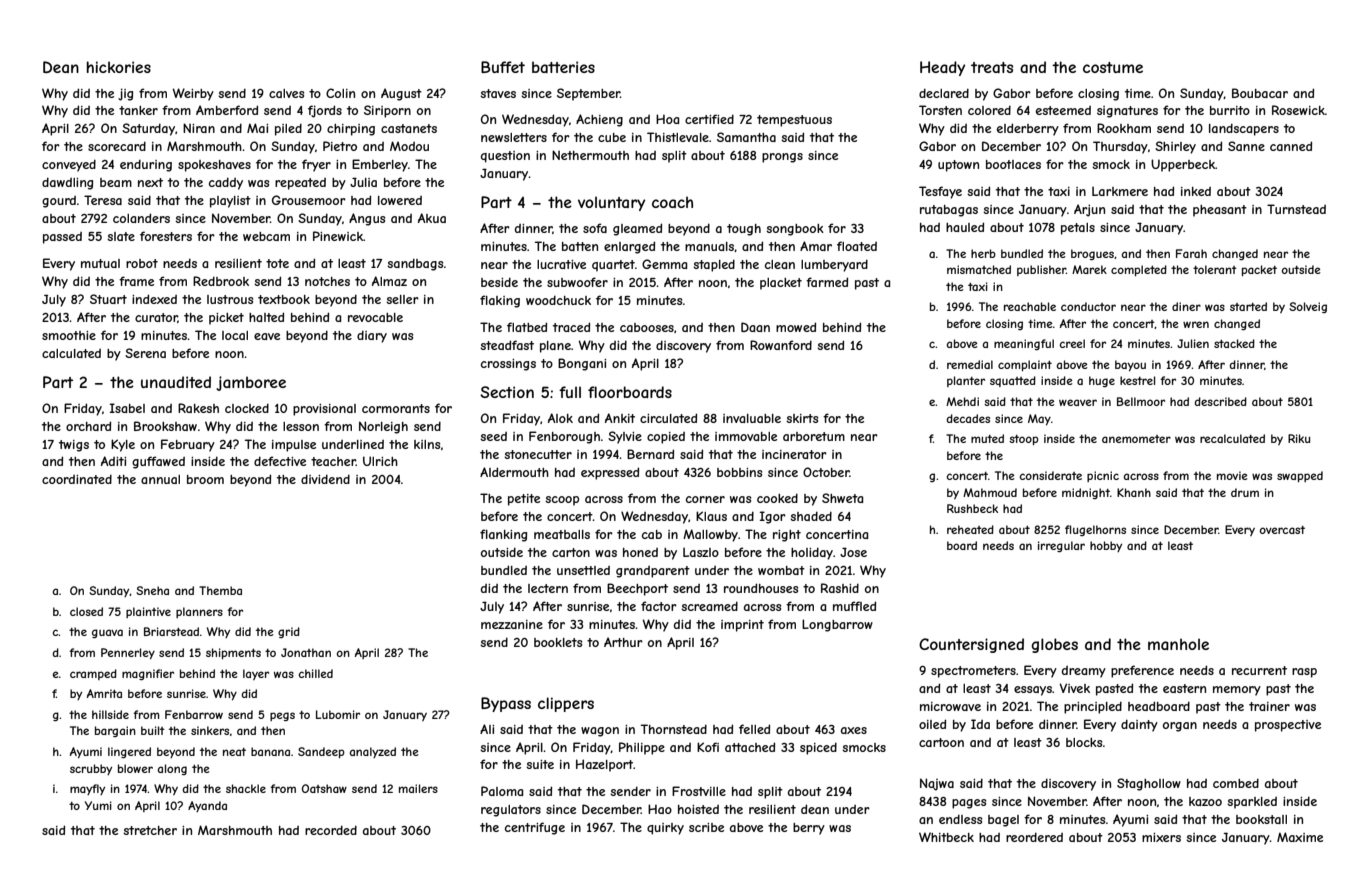 The image size is (1372, 887). Describe the element at coordinates (198, 408) in the screenshot. I see `Rakesh` at that location.
